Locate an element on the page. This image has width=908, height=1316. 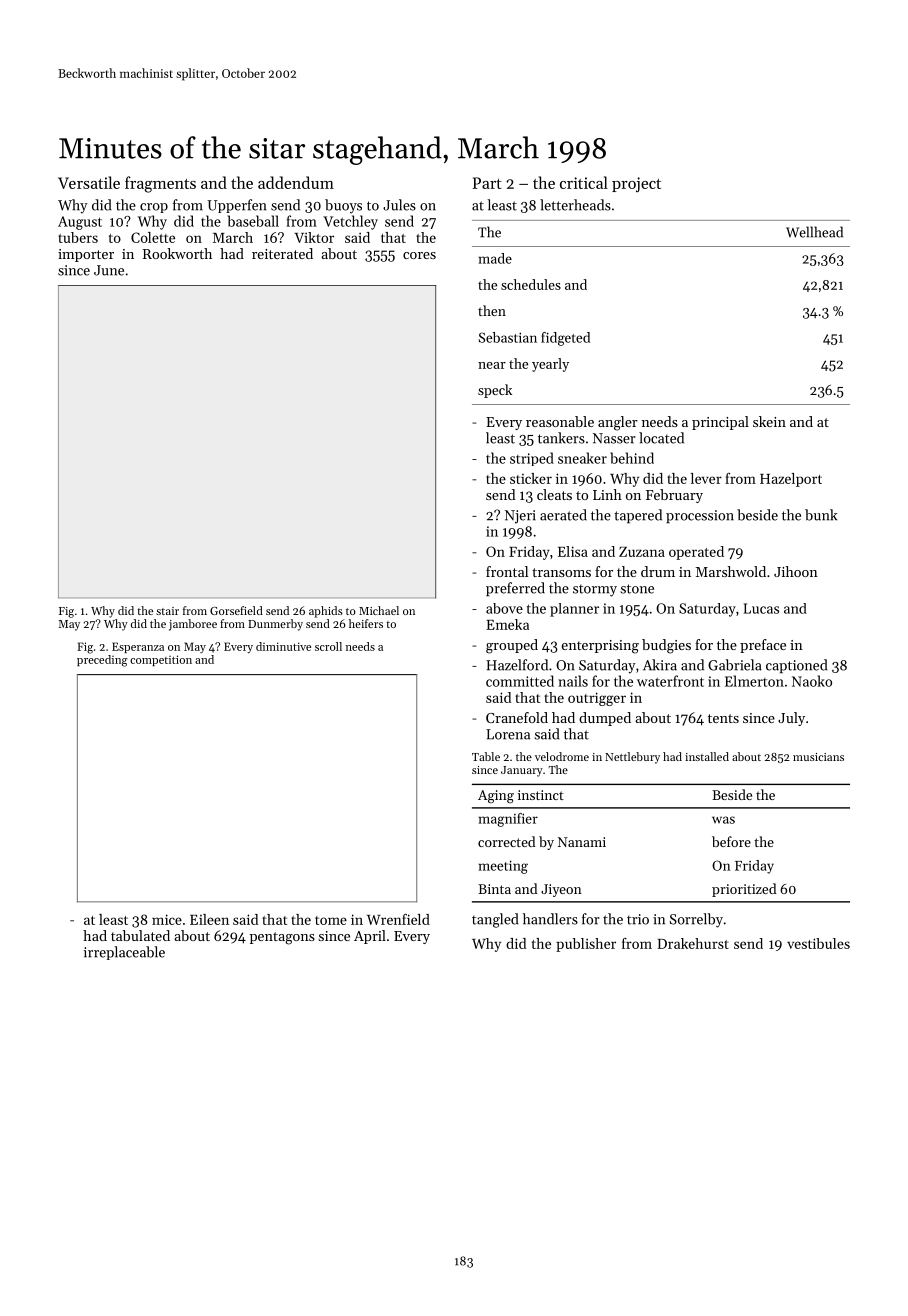
Nettlebury is located at coordinates (632, 758).
